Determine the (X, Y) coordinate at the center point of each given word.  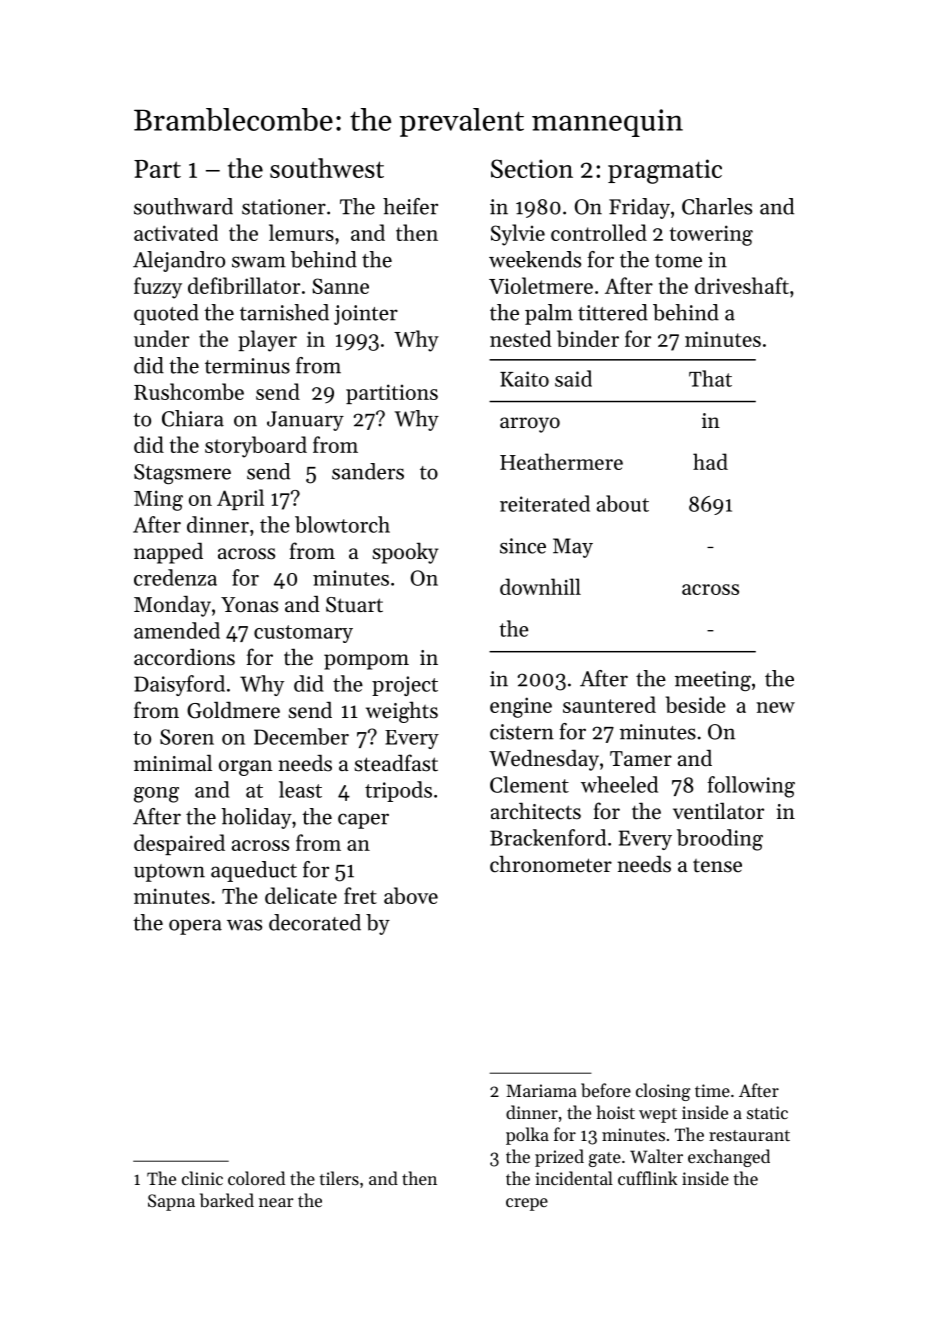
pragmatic (665, 171)
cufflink (647, 1178)
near (276, 1202)
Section (532, 168)
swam (259, 262)
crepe (527, 1204)
